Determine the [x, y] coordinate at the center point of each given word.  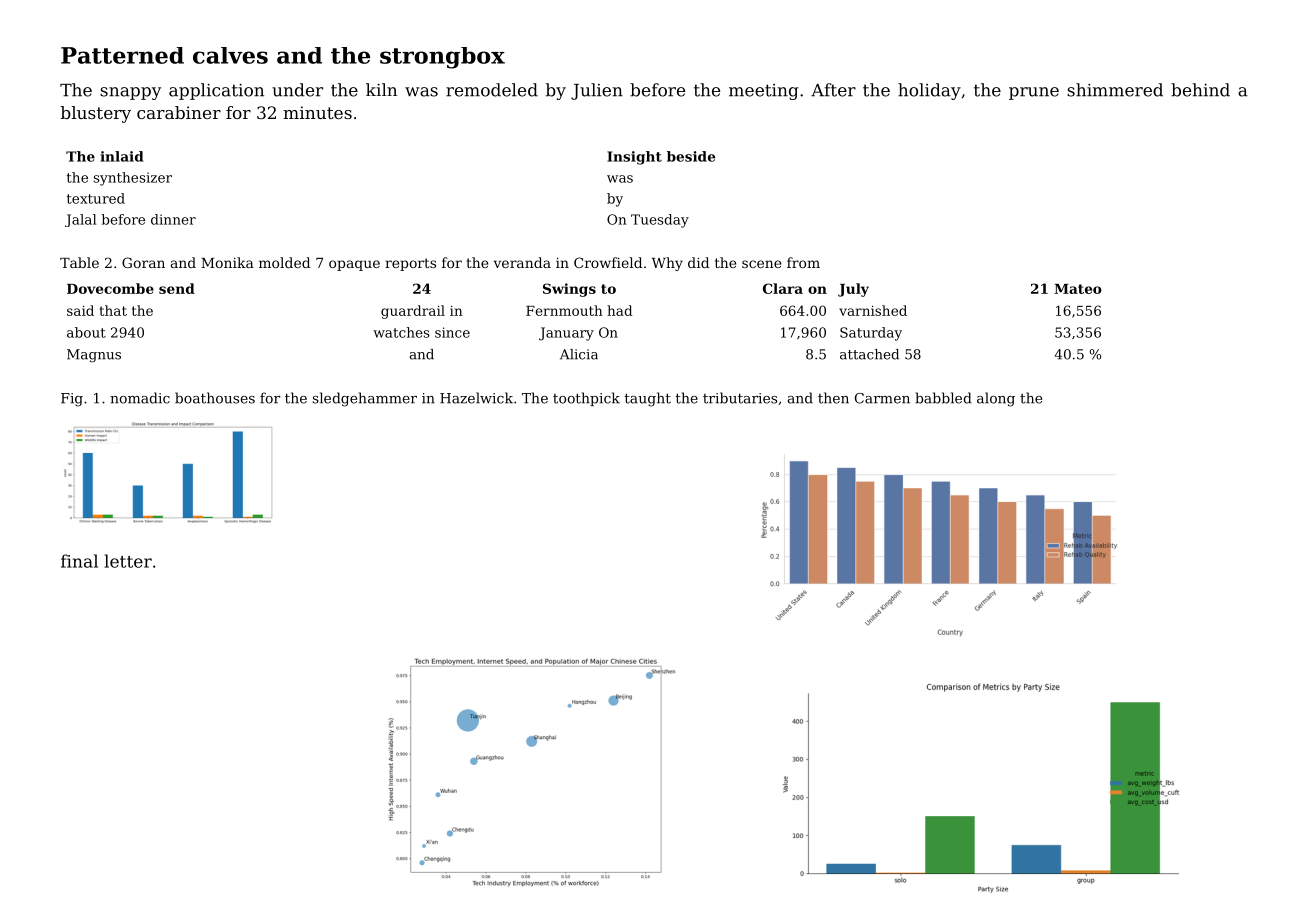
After [833, 90]
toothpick [586, 399]
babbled [943, 398]
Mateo [1078, 289]
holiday [929, 91]
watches [401, 332]
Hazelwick [476, 398]
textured [96, 198]
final [79, 561]
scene [761, 264]
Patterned [122, 55]
